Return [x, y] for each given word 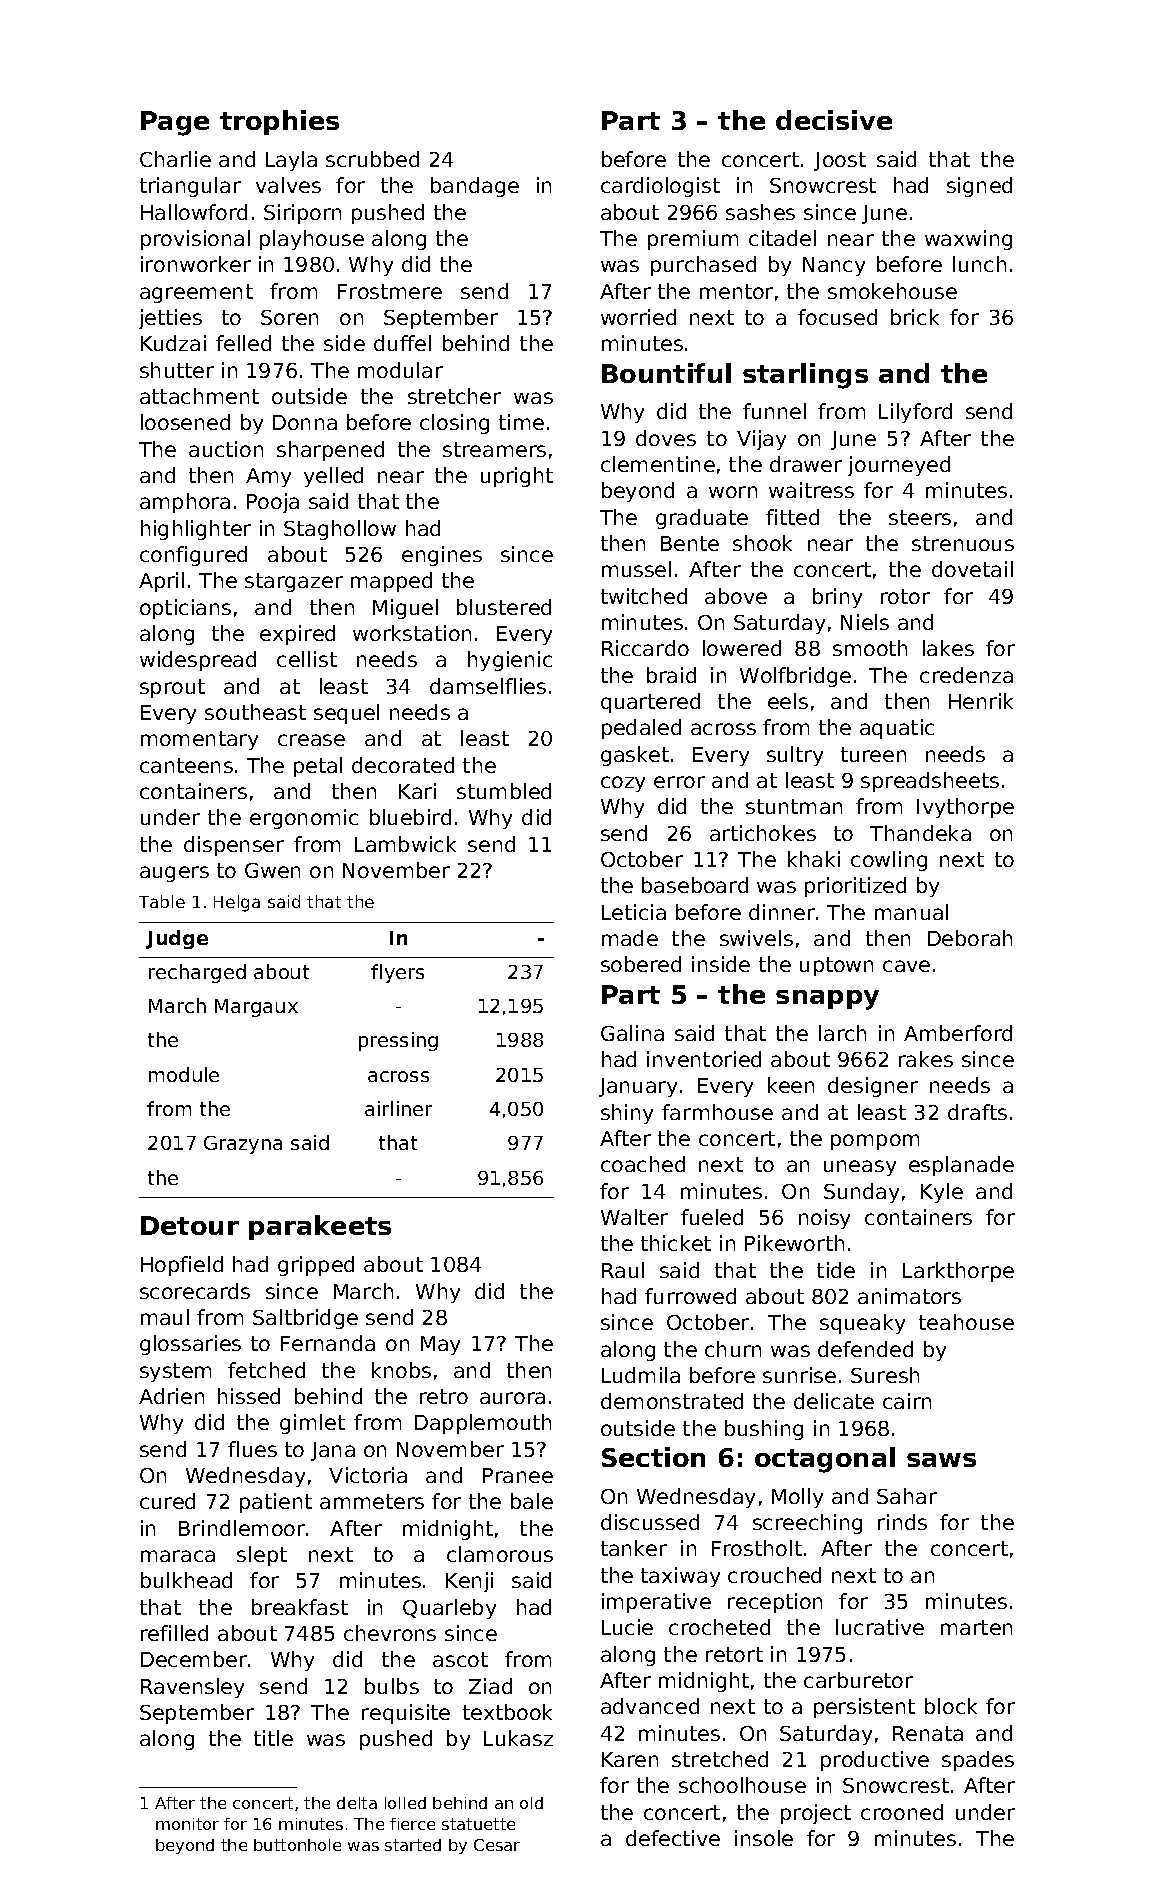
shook [762, 543]
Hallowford [194, 212]
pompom [875, 1142]
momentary [199, 740]
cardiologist [660, 187]
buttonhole [297, 1845]
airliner [398, 1108]
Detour [190, 1225]
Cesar [497, 1845]
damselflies [488, 686]
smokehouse [892, 291]
